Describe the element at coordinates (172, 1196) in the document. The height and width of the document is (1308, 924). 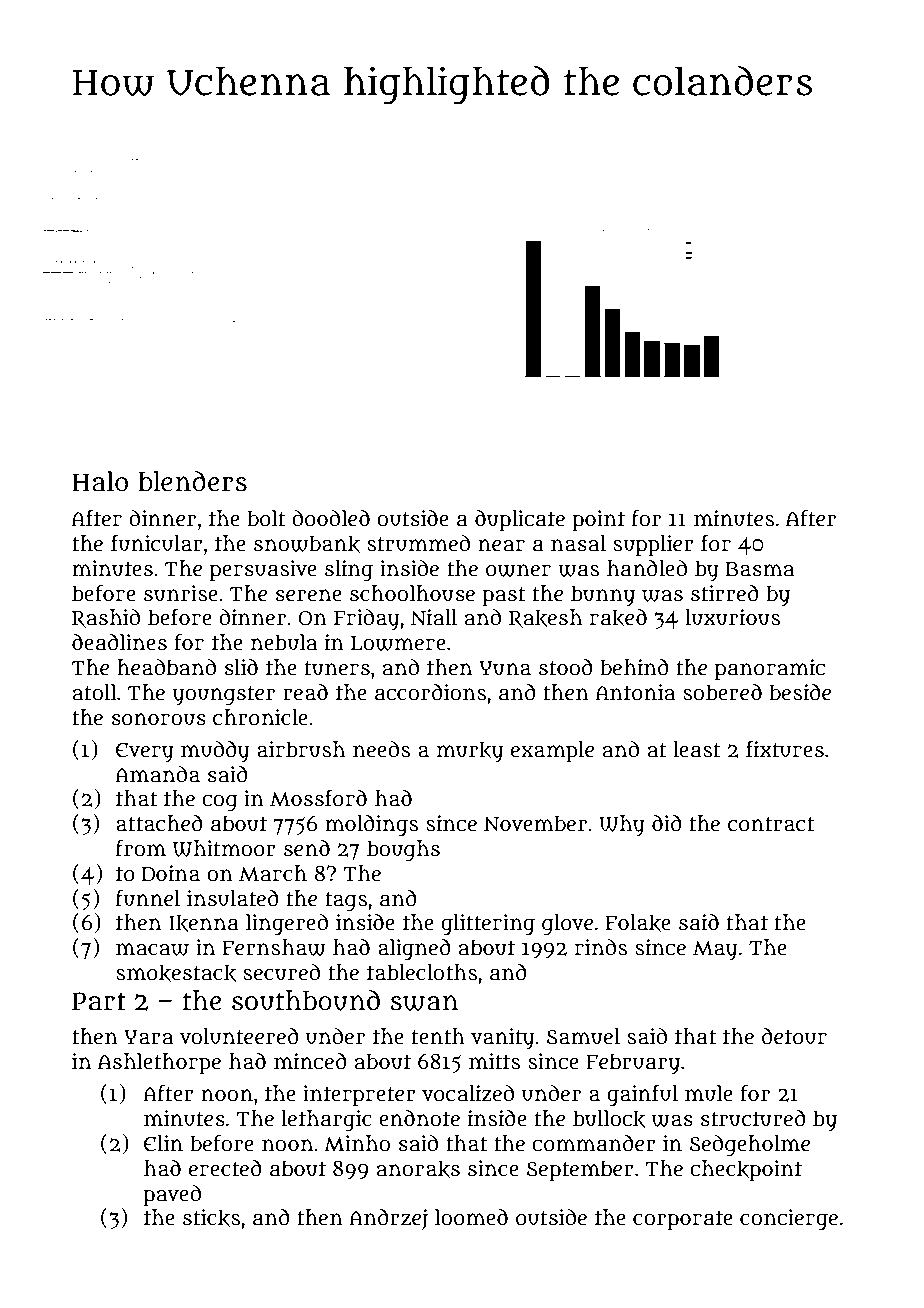
I see `paved` at that location.
